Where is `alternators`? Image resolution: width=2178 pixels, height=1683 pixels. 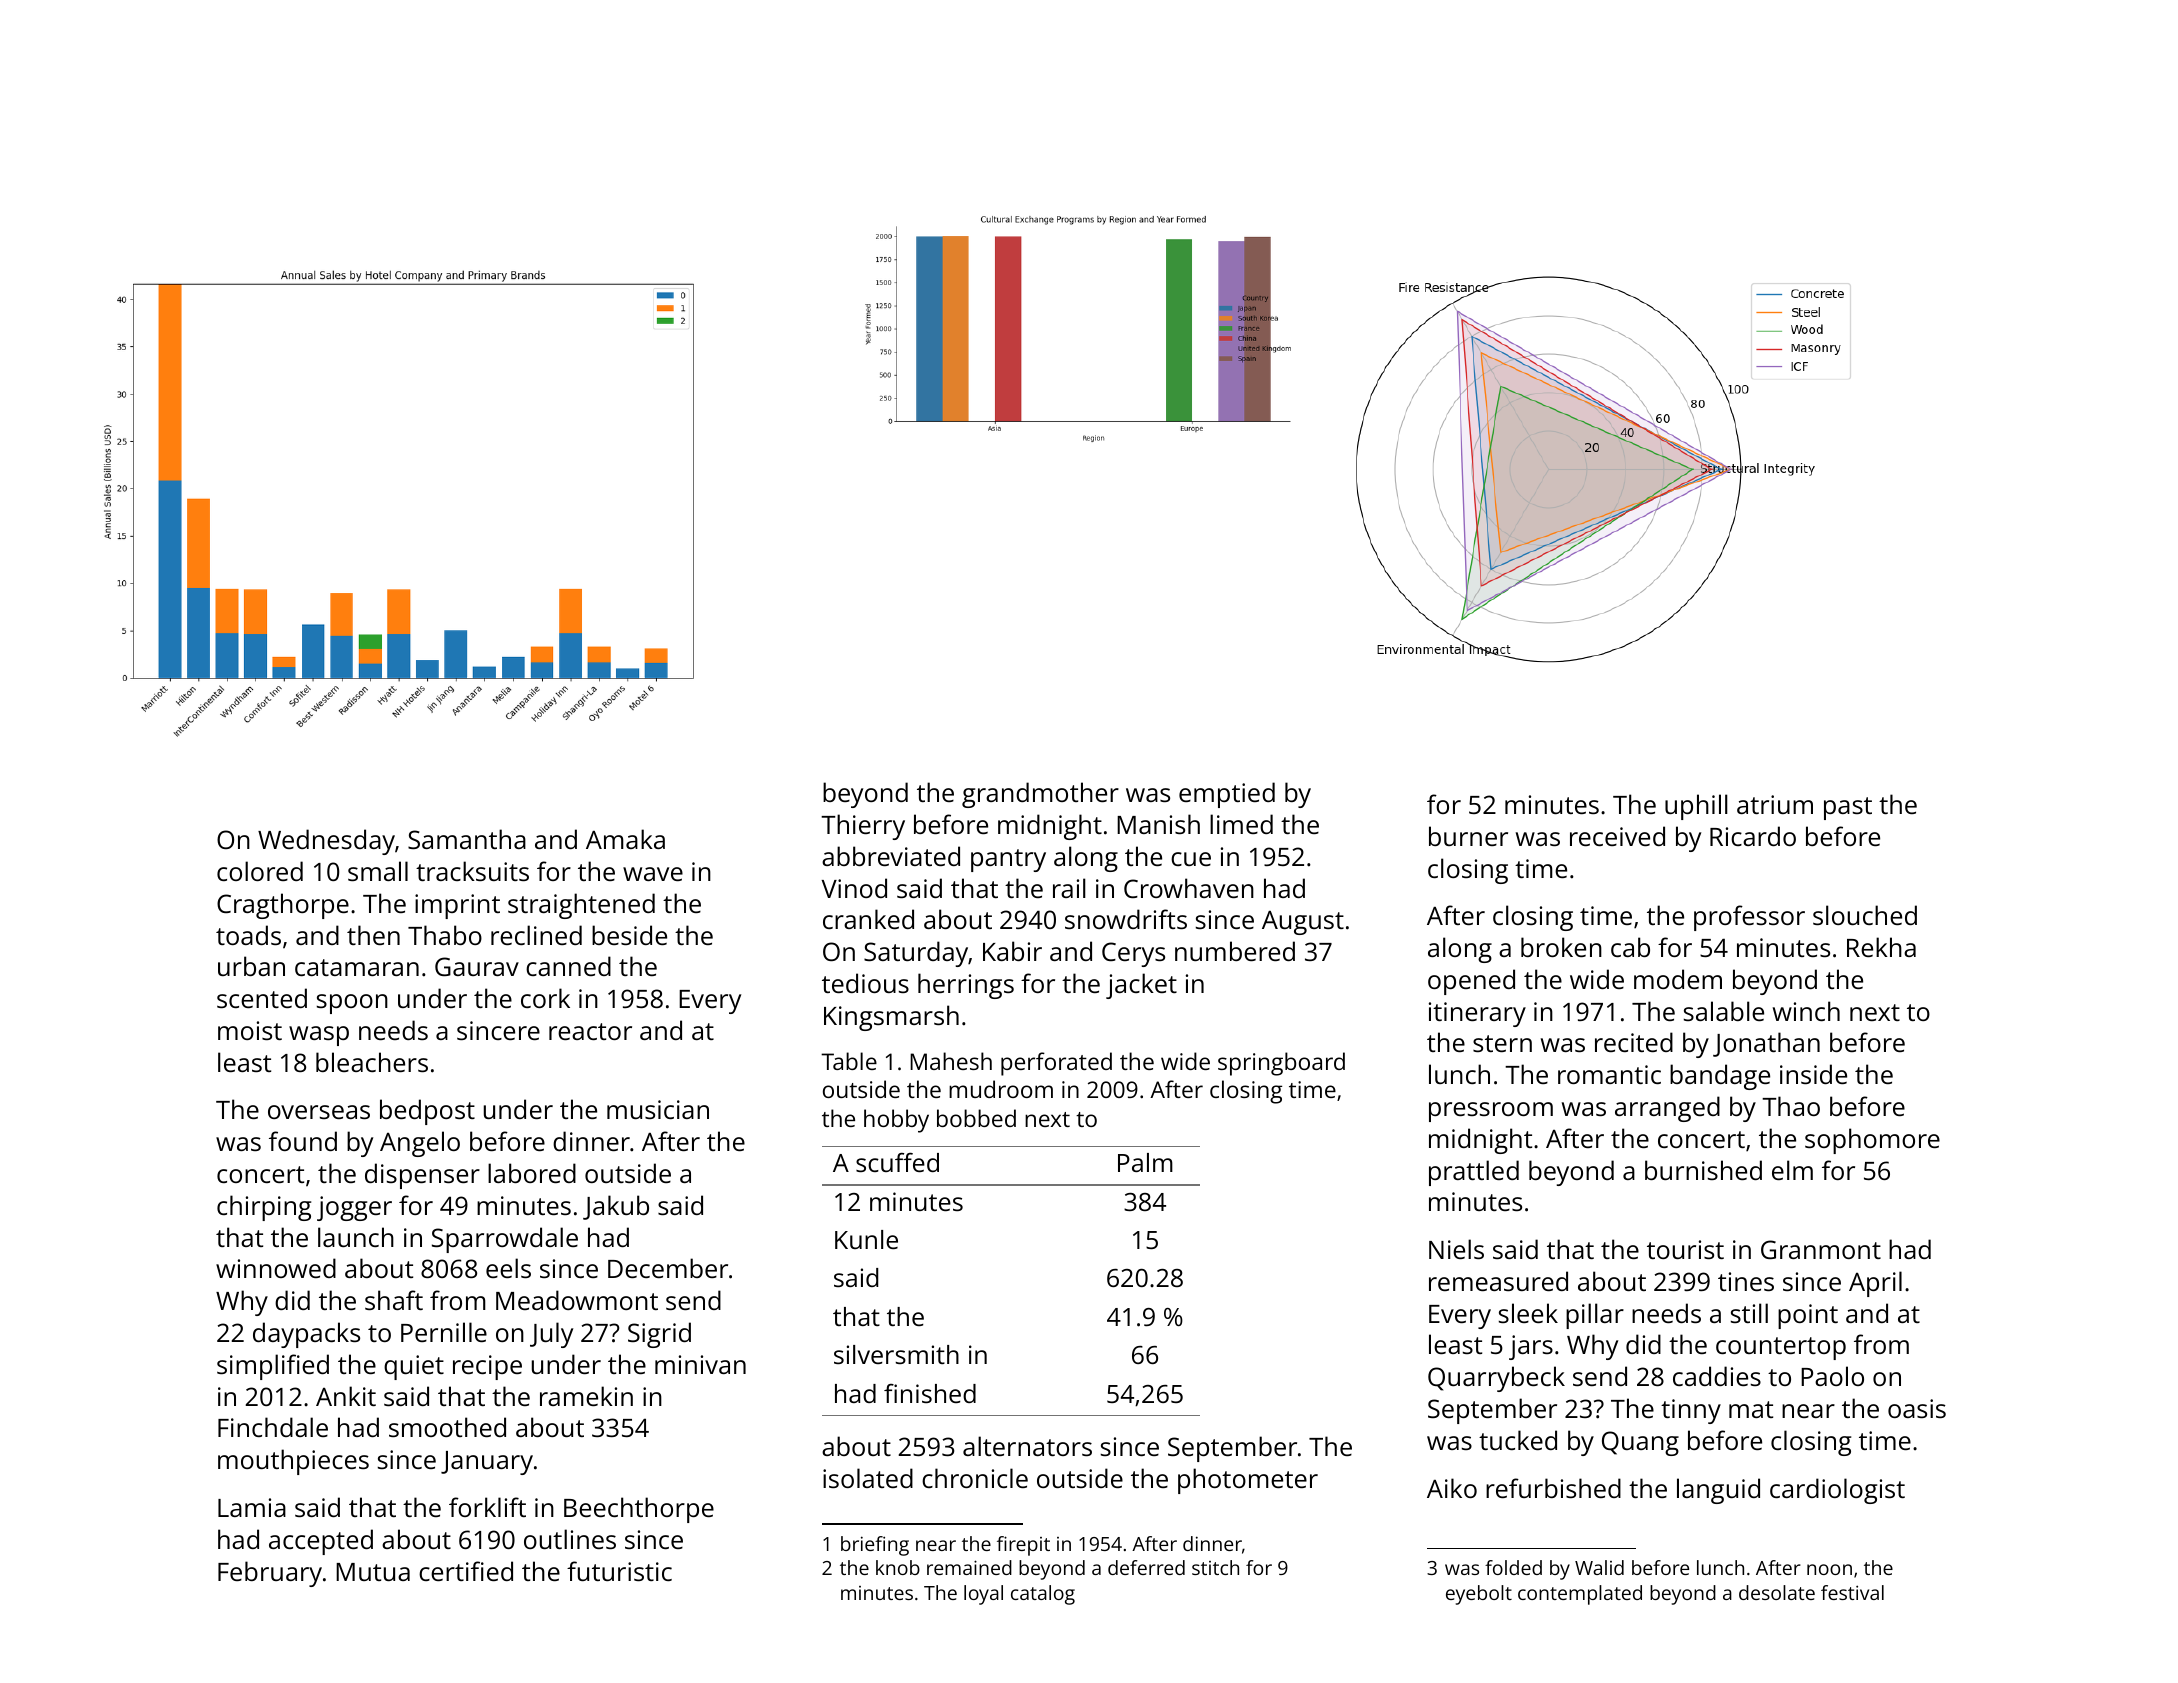
alternators is located at coordinates (1027, 1446).
